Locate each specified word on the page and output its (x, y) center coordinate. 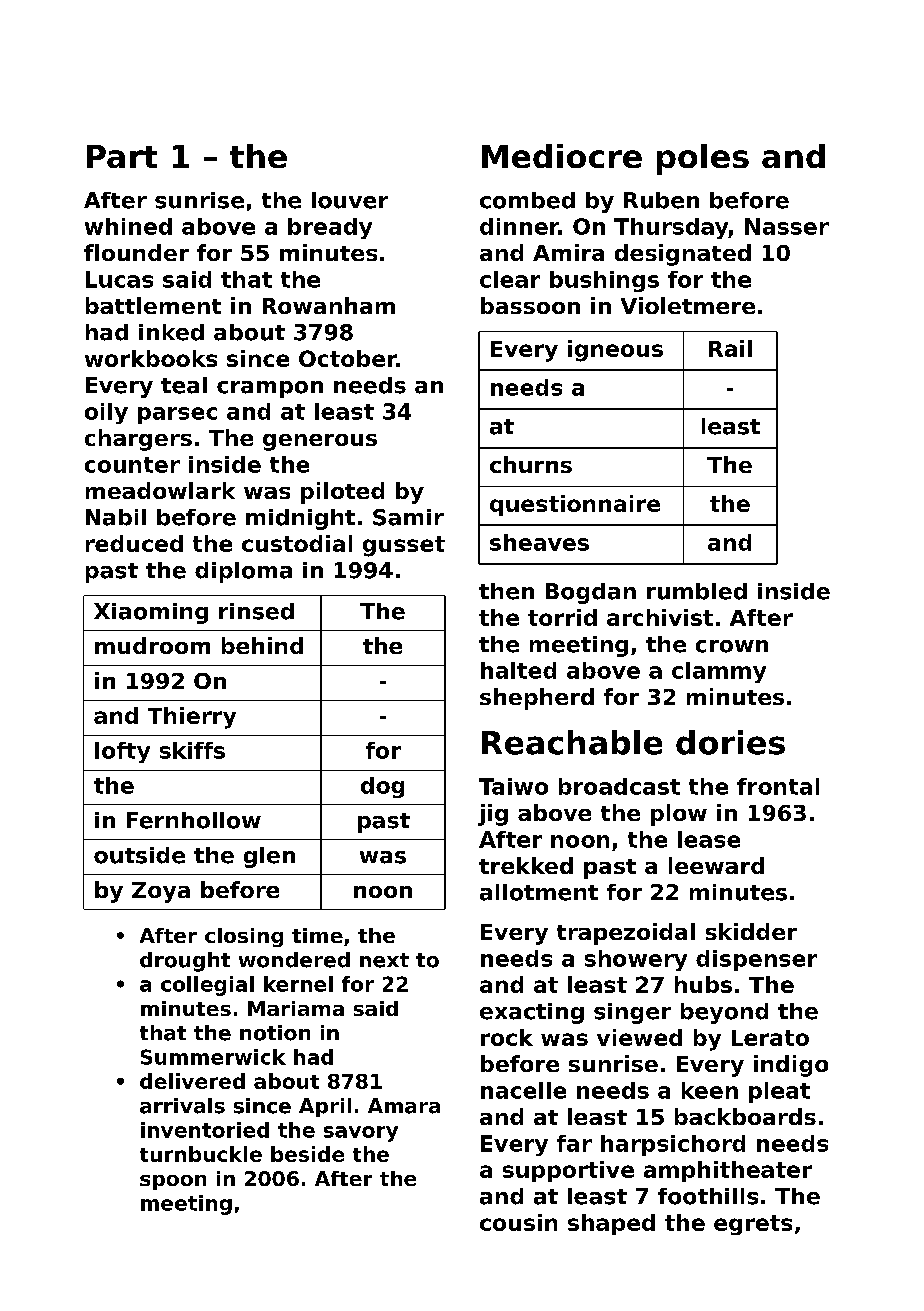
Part (122, 156)
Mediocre (562, 156)
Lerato (770, 1038)
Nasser (787, 226)
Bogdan (591, 593)
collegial (207, 986)
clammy (719, 672)
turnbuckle (201, 1154)
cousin (518, 1222)
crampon (270, 389)
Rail (730, 348)
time (317, 935)
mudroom (152, 645)
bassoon (530, 305)
